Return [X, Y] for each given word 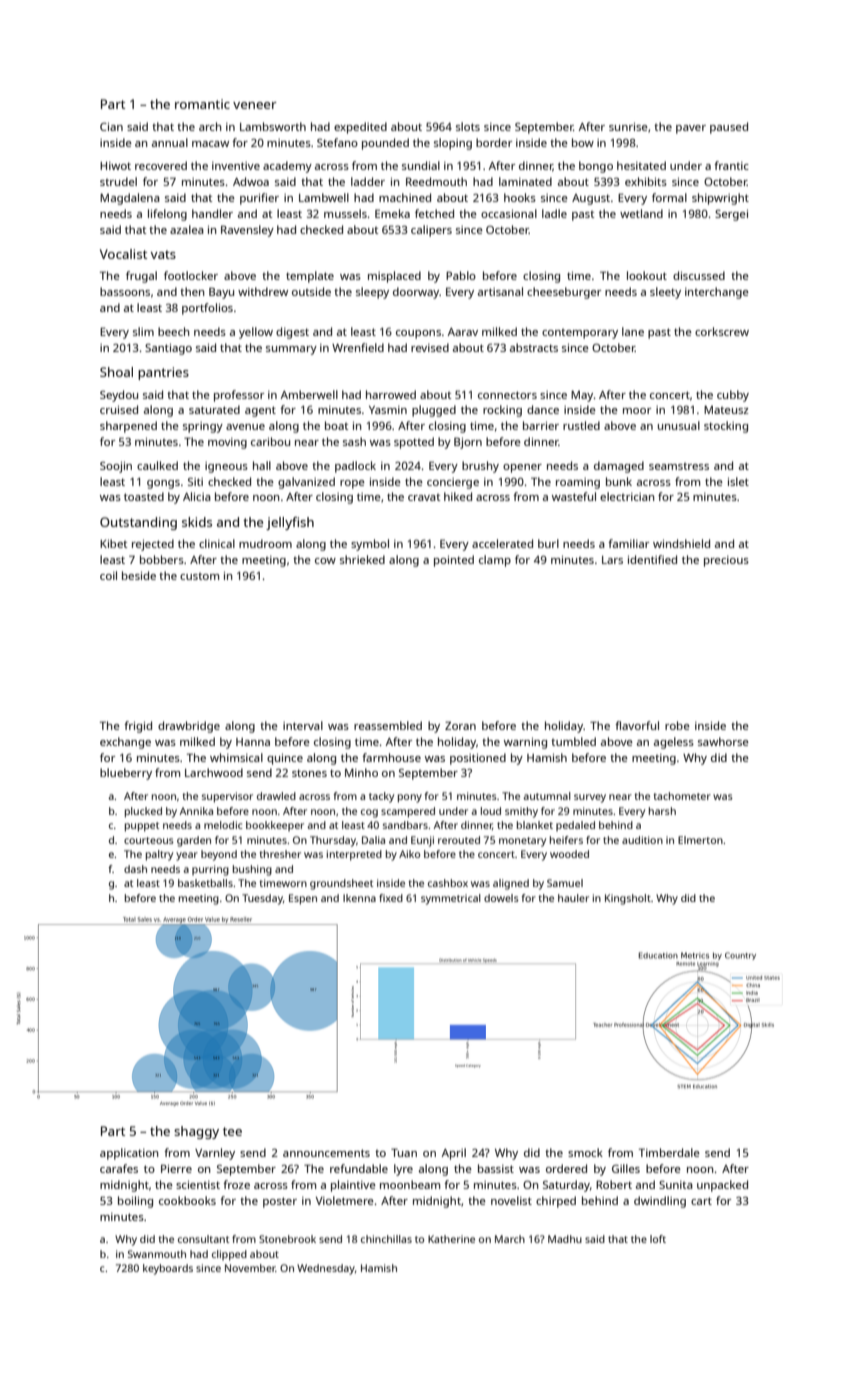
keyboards [168, 1269]
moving [227, 443]
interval [303, 725]
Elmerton [700, 840]
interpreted [354, 855]
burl [548, 543]
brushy [480, 467]
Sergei [731, 215]
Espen [303, 899]
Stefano [337, 142]
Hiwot [115, 166]
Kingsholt [628, 899]
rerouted [459, 840]
